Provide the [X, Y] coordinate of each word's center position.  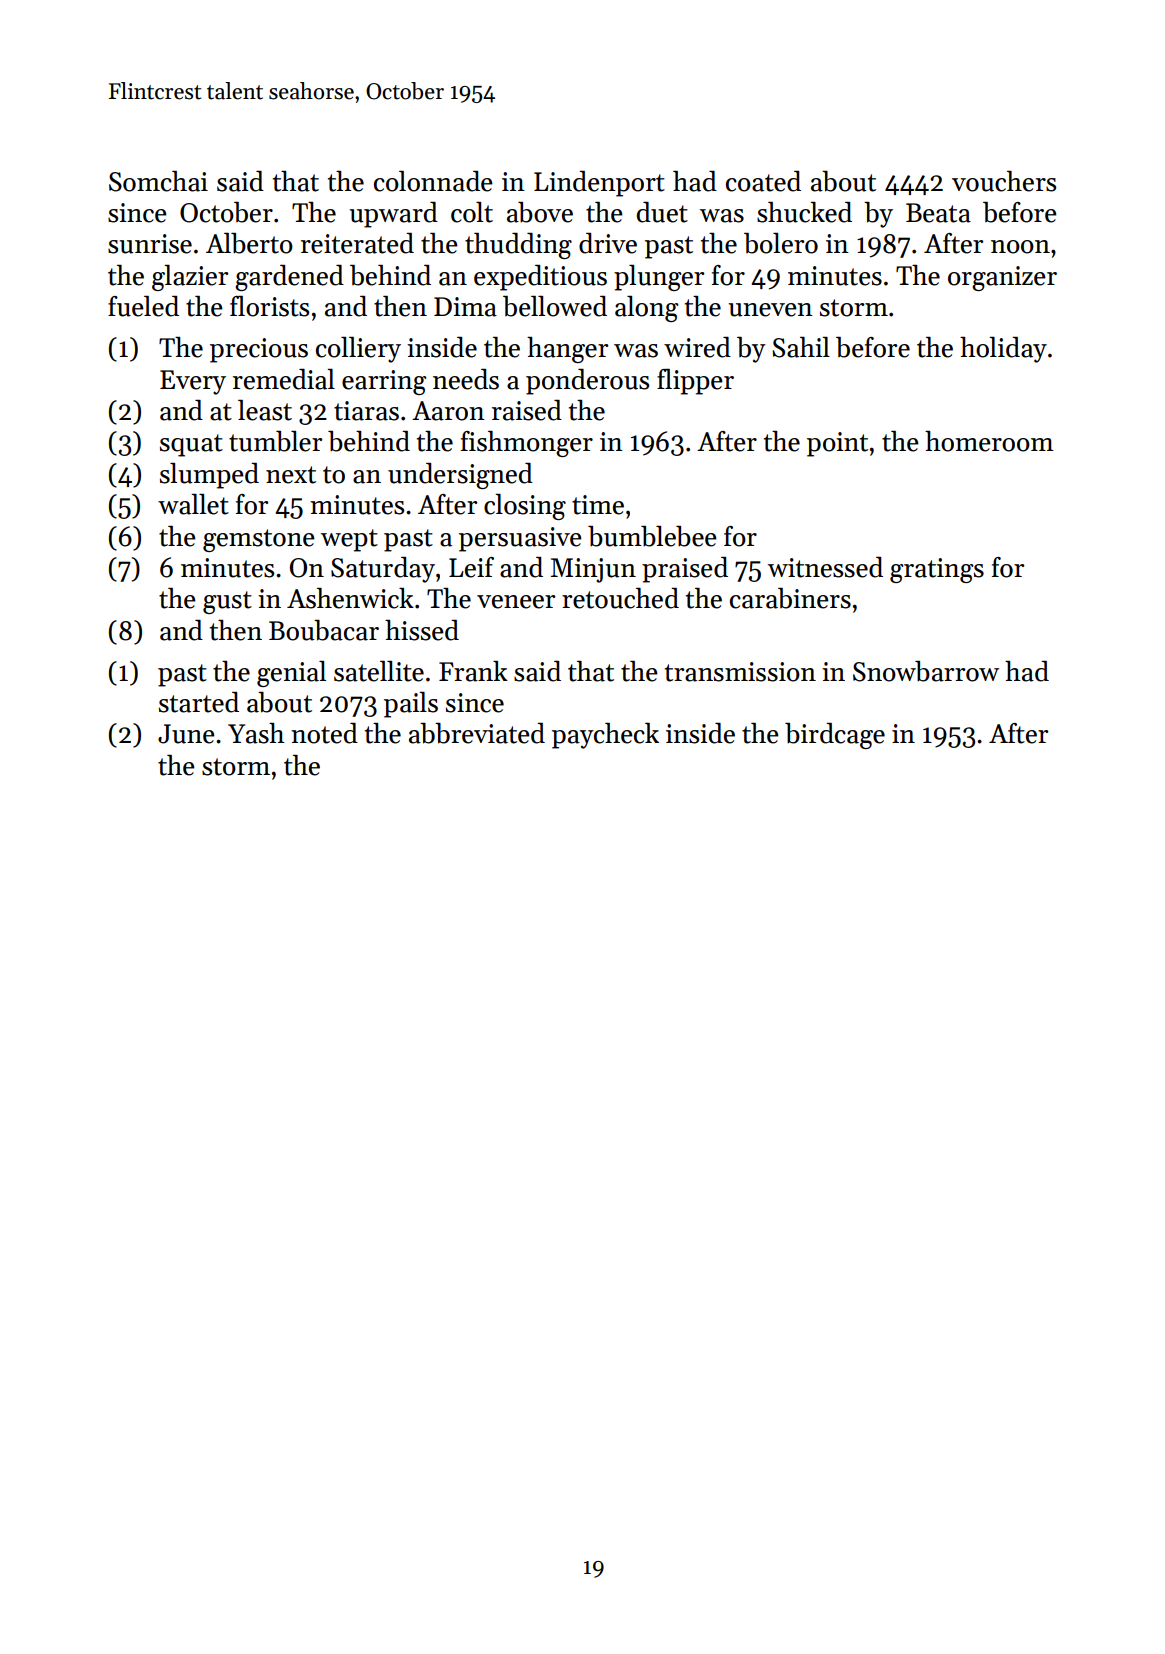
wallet [193, 504]
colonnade [433, 181]
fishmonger [527, 444]
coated [763, 181]
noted [324, 733]
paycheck [605, 736]
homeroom [989, 441]
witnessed [825, 567]
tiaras [366, 411]
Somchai [158, 181]
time [598, 505]
